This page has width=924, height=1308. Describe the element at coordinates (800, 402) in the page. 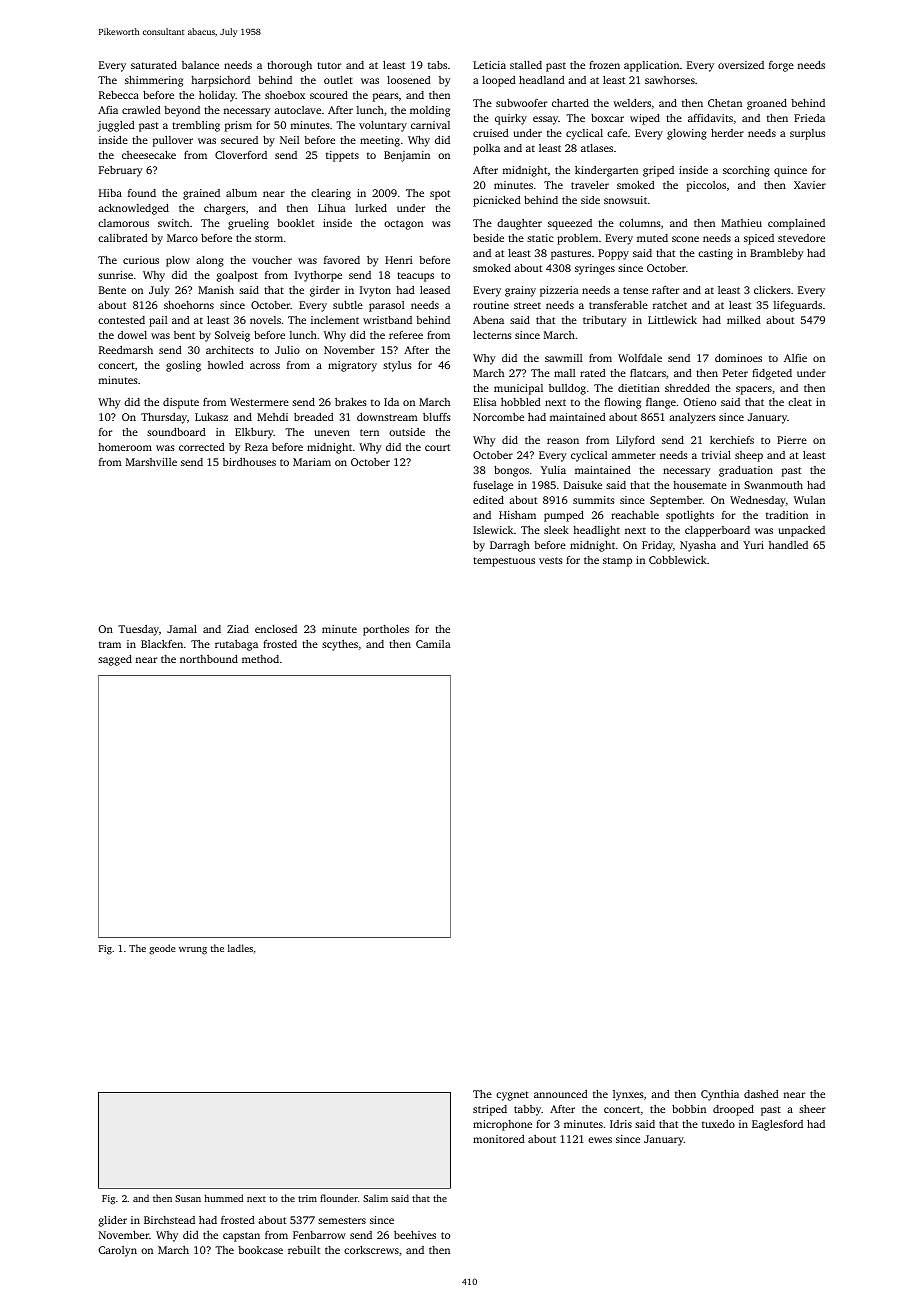

I see `cleat` at that location.
